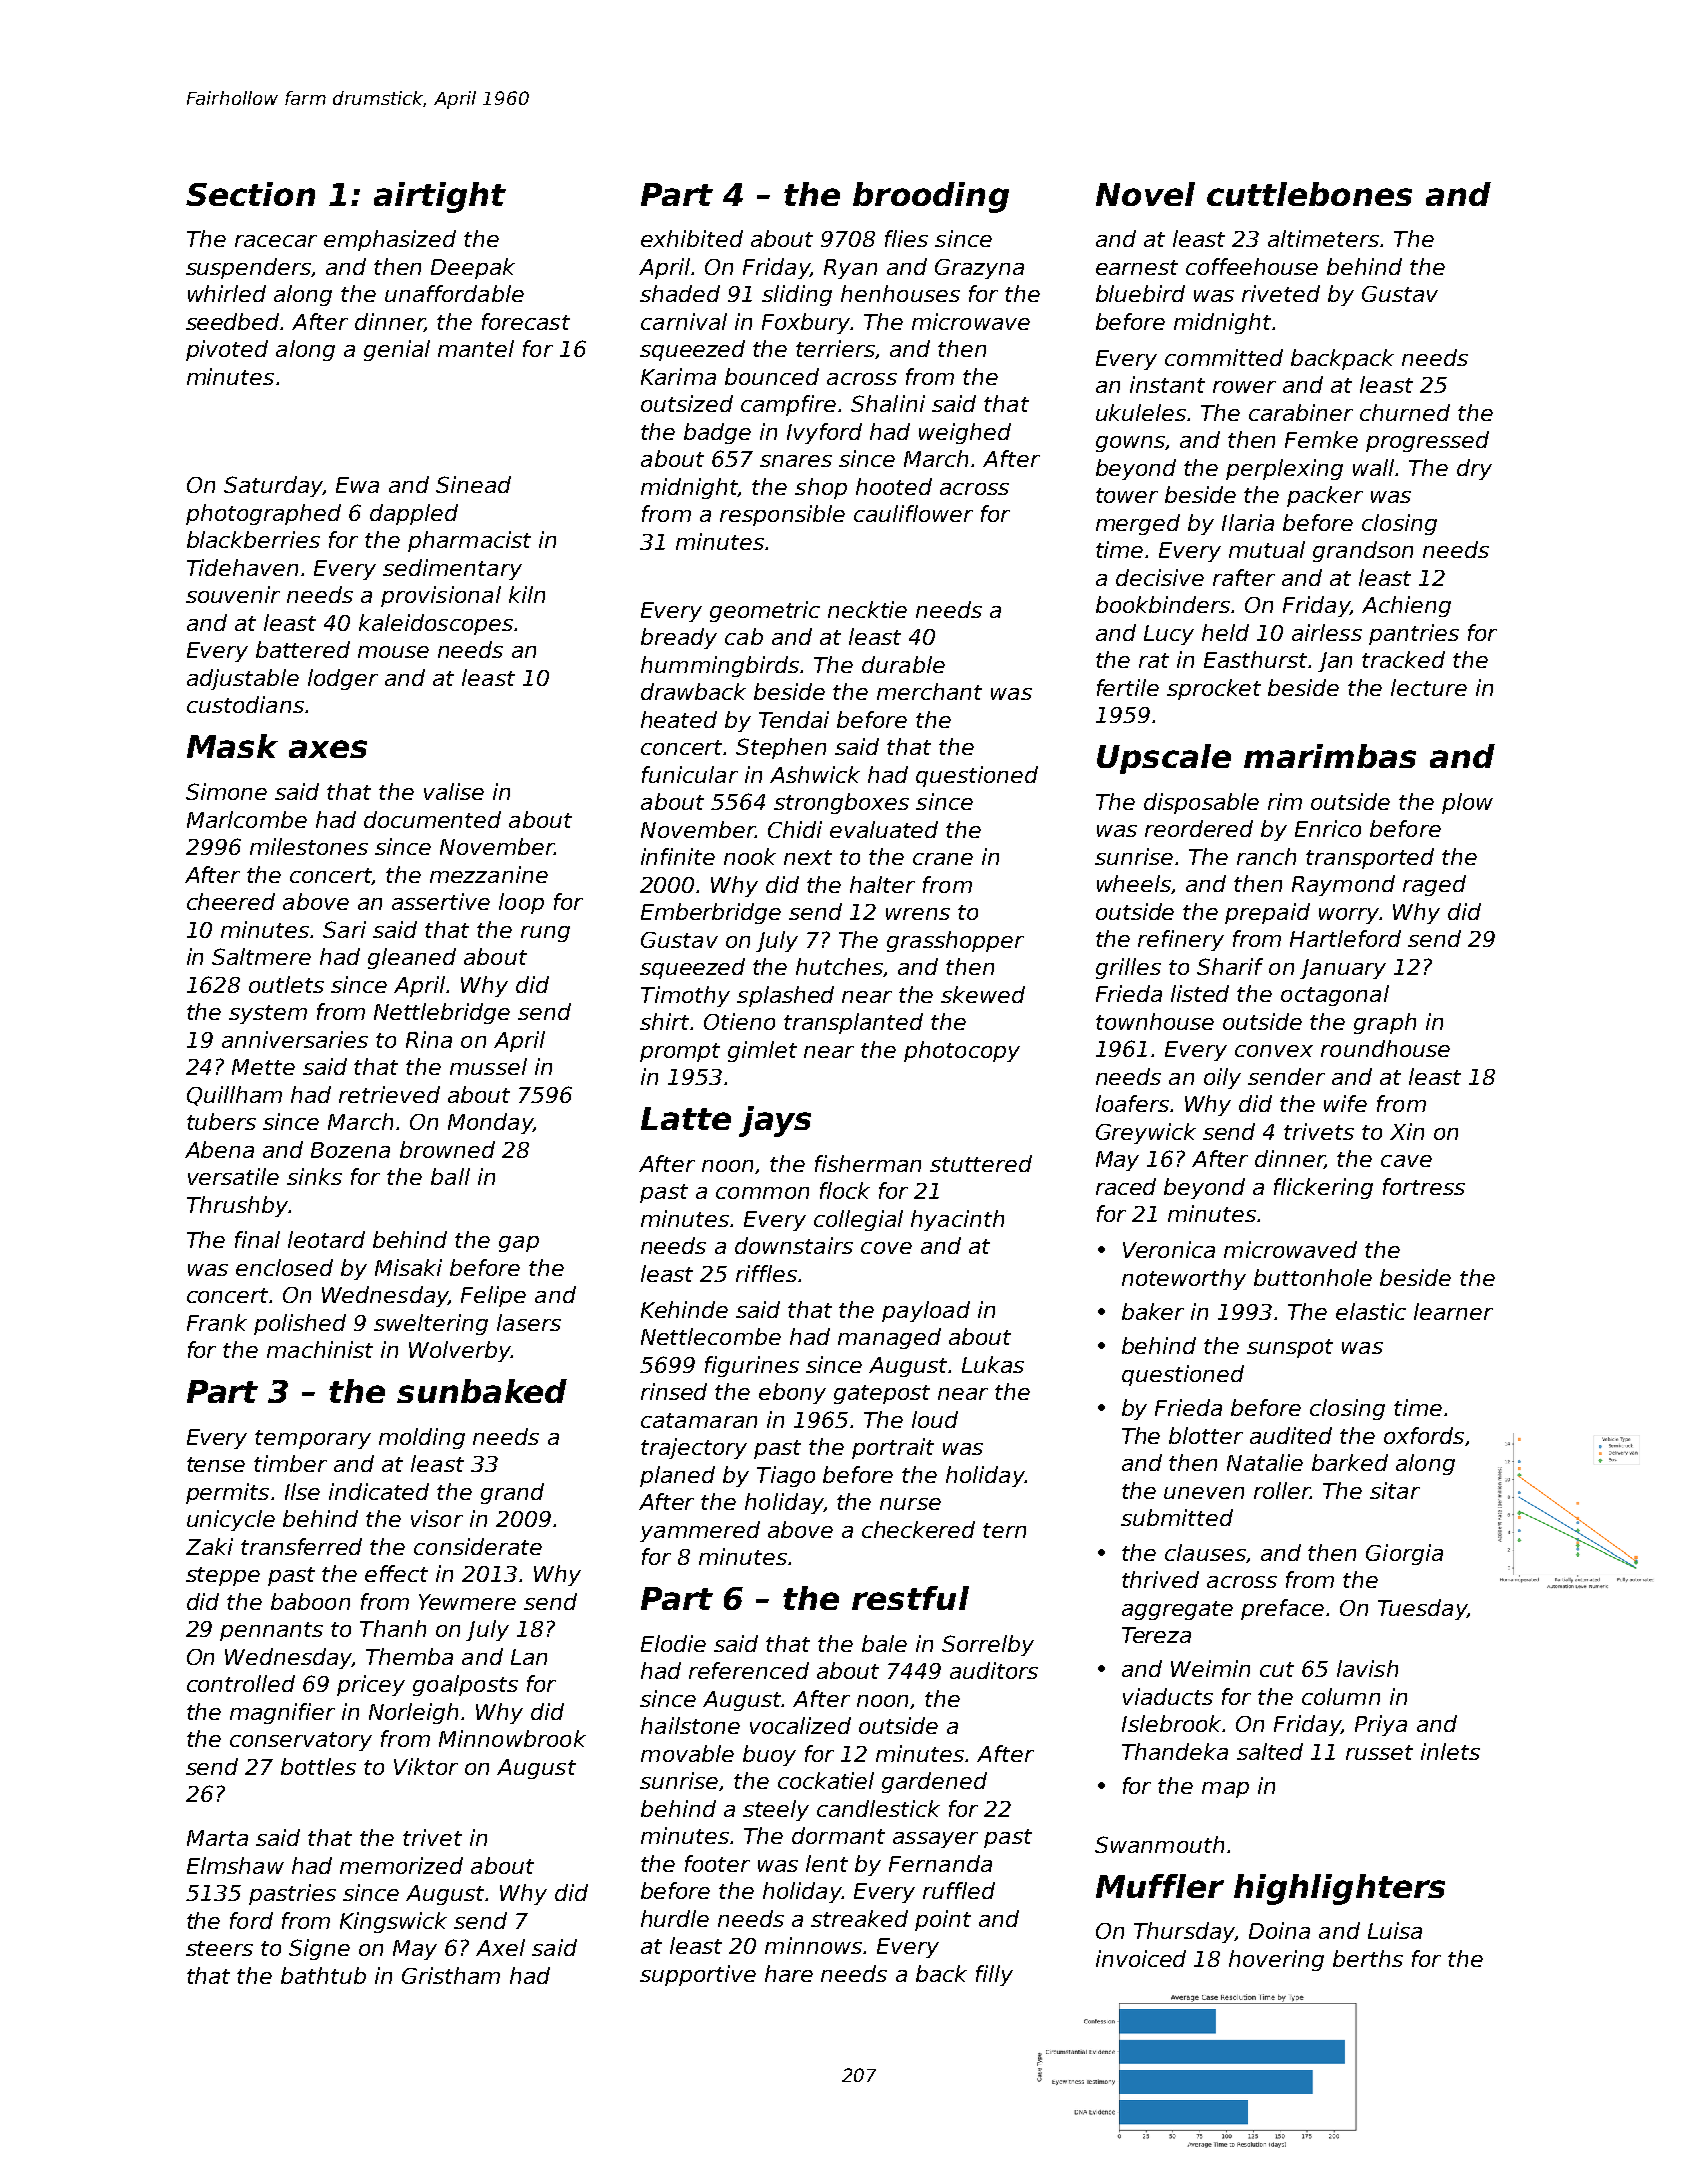 The width and height of the document is (1683, 2178). Describe the element at coordinates (692, 238) in the document. I see `exhibited` at that location.
